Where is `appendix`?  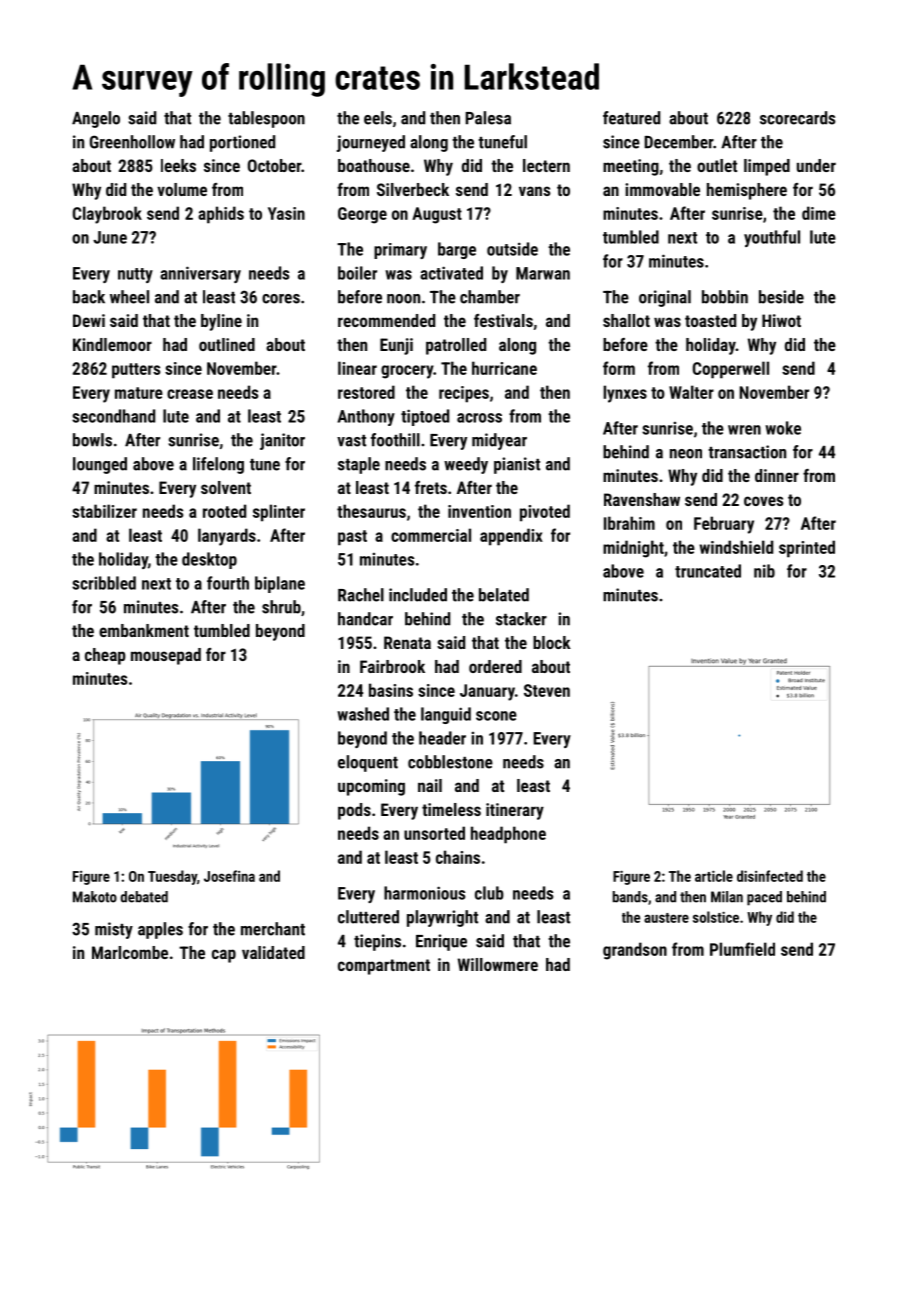
appendix is located at coordinates (511, 537).
